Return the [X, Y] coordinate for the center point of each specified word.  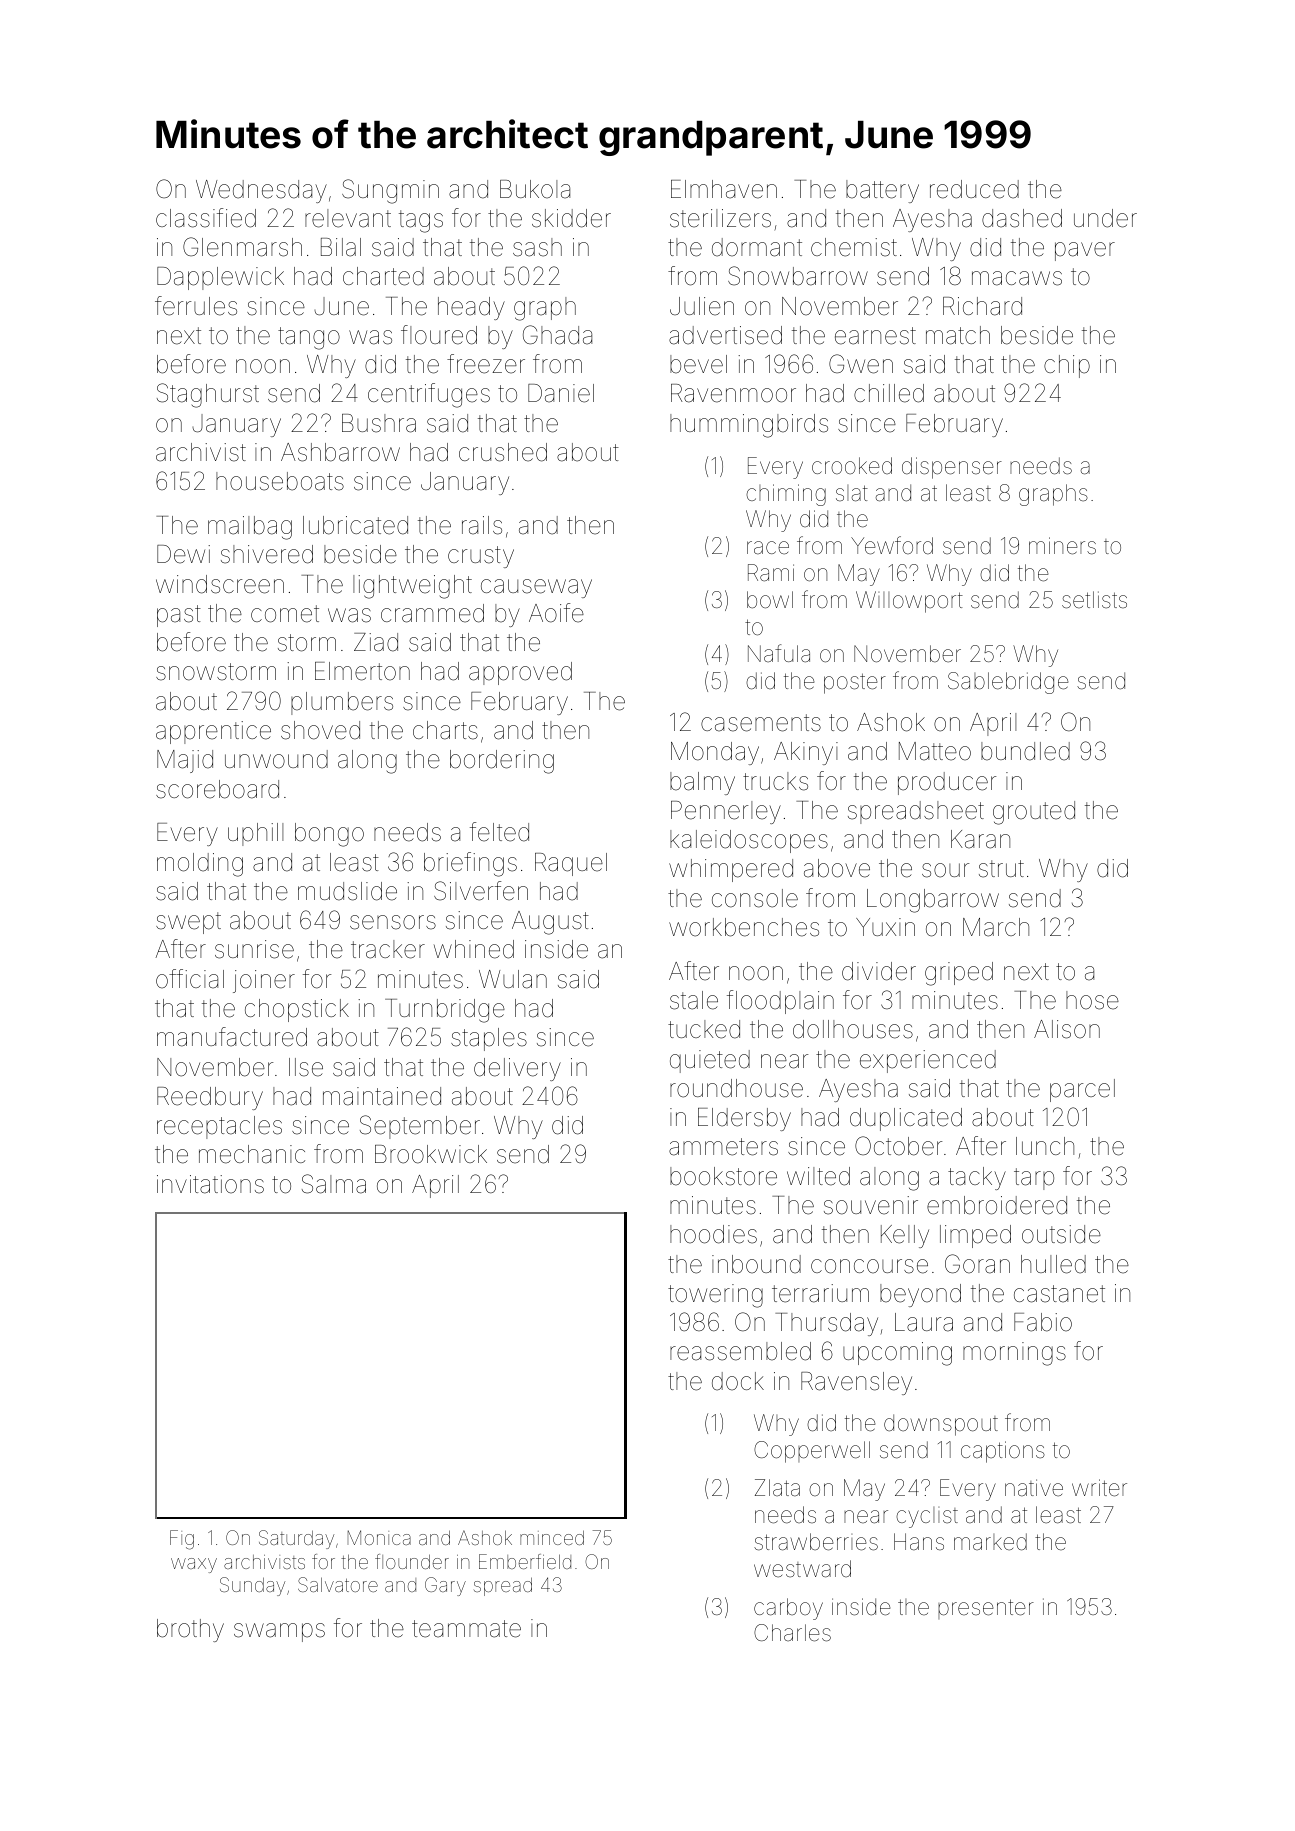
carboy [788, 1609]
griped [959, 974]
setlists [1094, 600]
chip [1067, 366]
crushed [503, 452]
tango [309, 338]
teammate [466, 1629]
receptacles [219, 1127]
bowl [770, 600]
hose [1092, 1000]
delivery [517, 1069]
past [179, 616]
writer [1099, 1488]
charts [445, 730]
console [755, 898]
